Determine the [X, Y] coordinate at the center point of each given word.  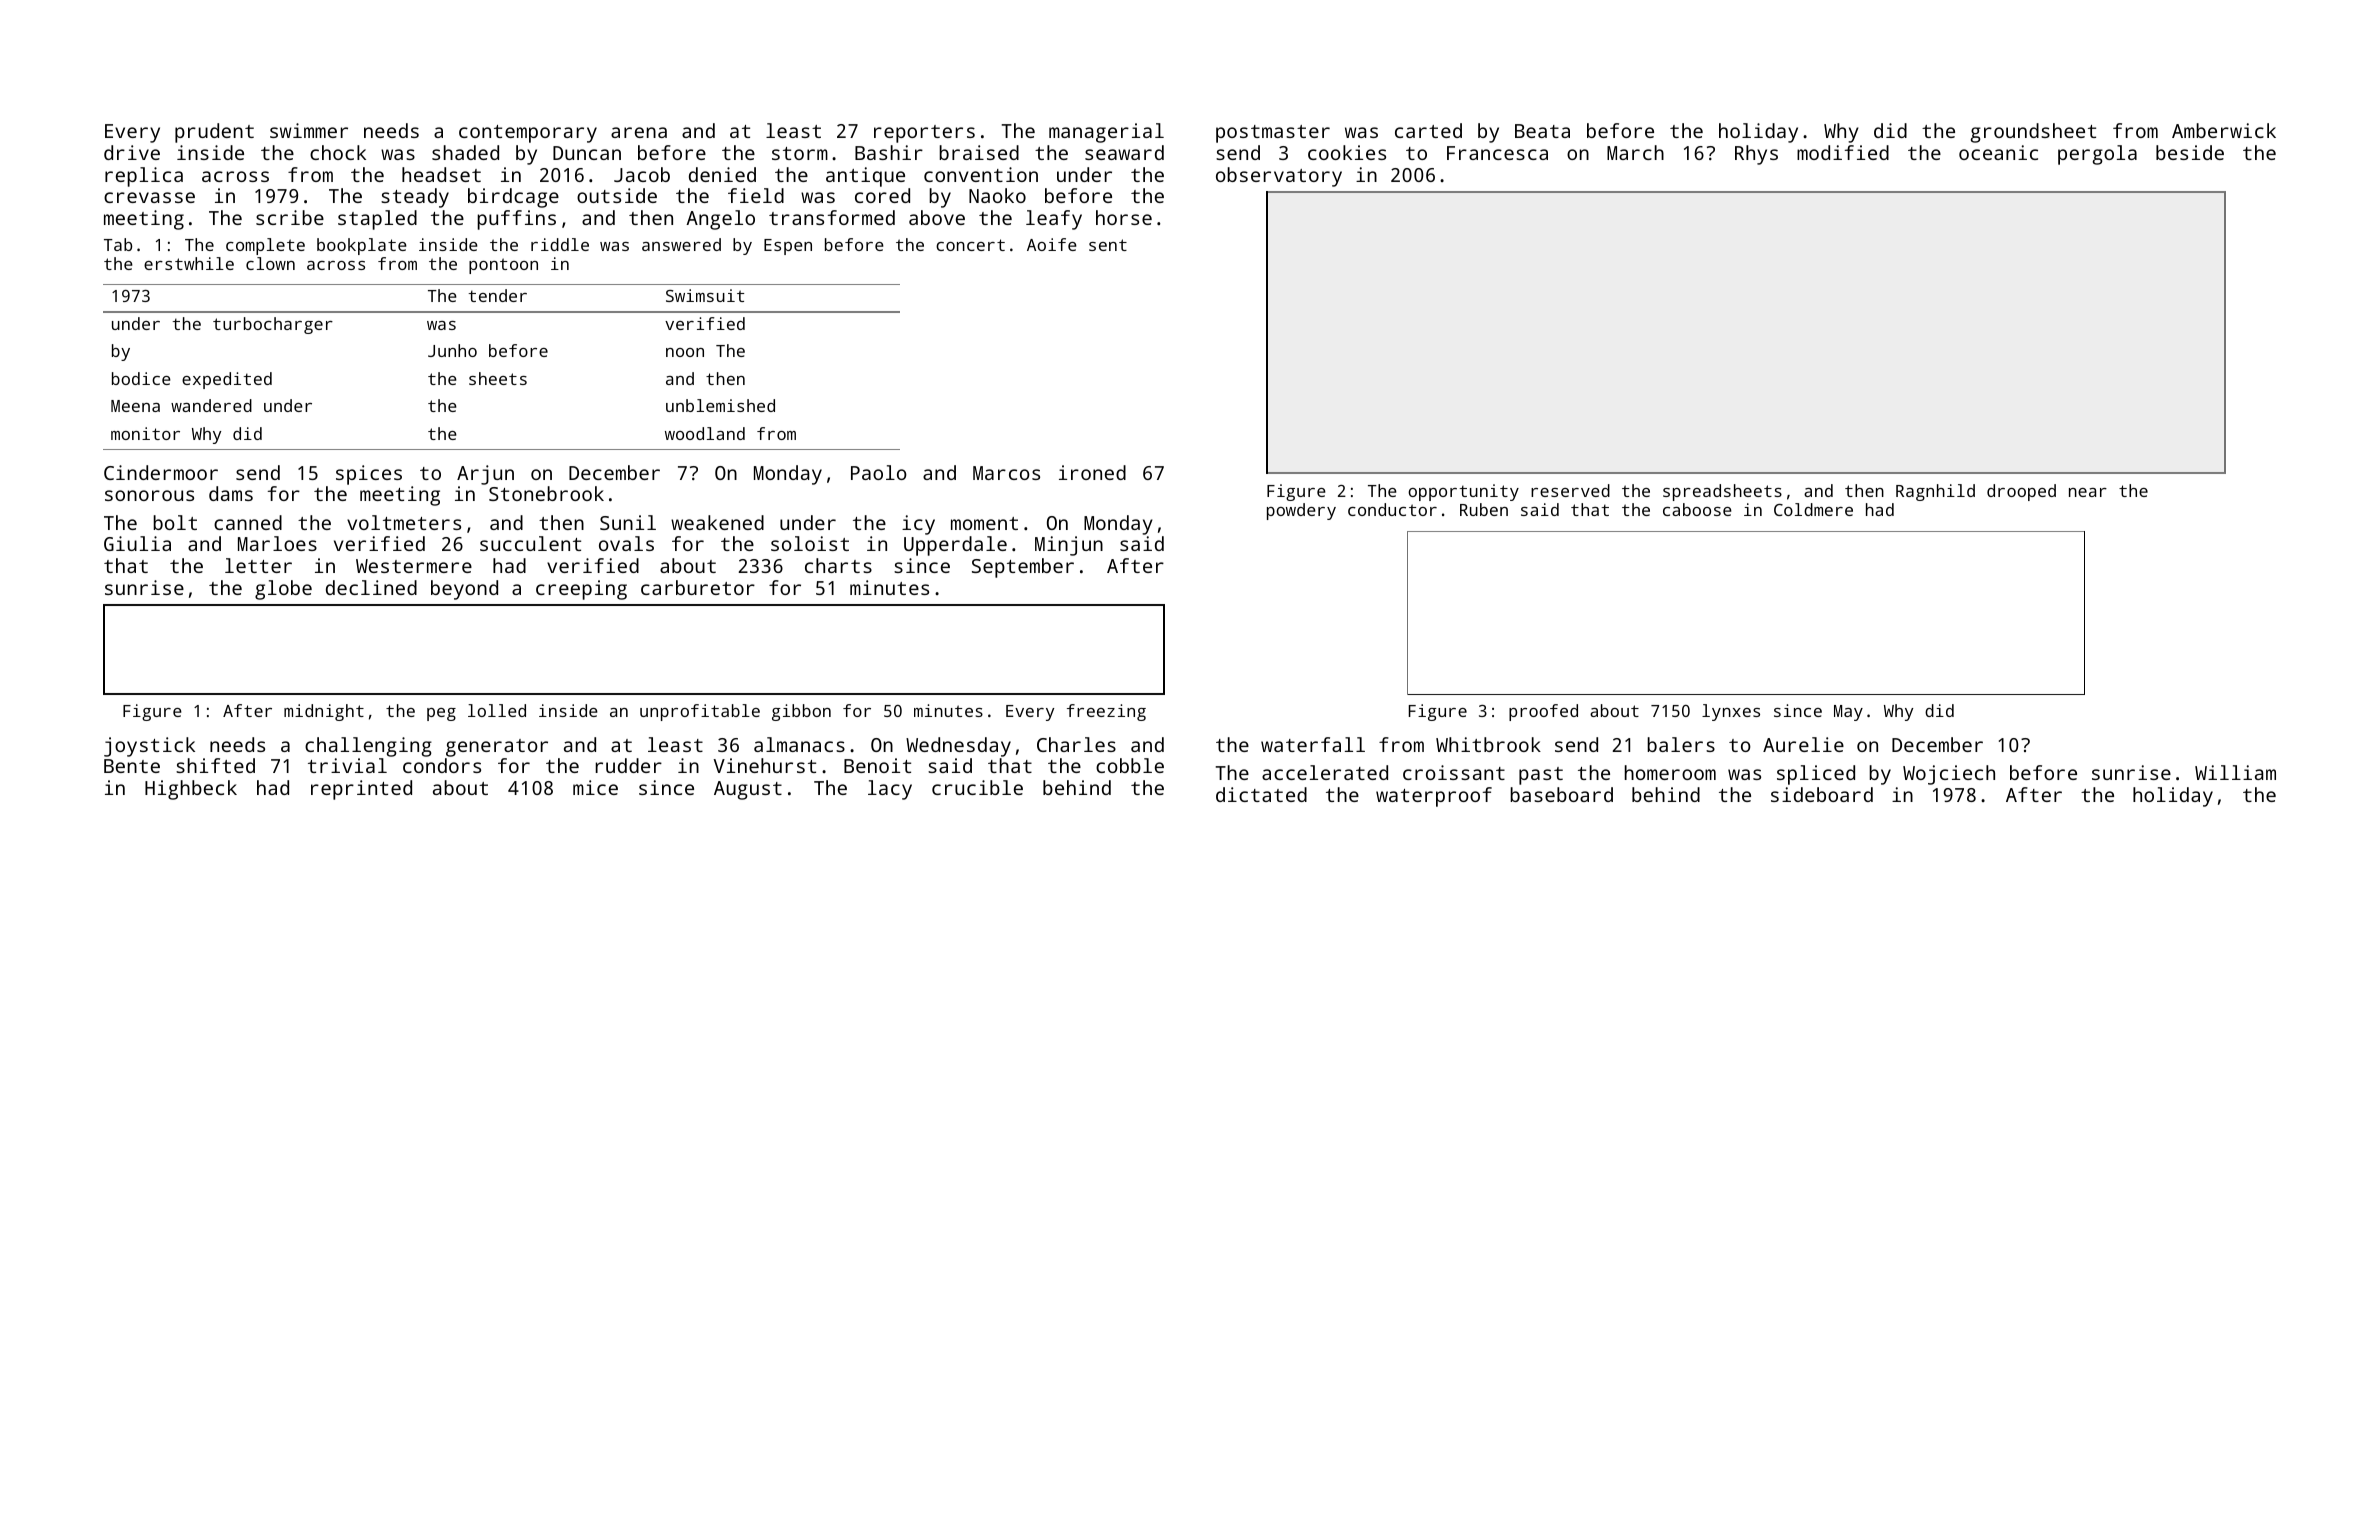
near [2088, 492]
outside [617, 195]
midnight [324, 712]
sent [1108, 245]
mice [595, 787]
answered [681, 244]
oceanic [1998, 152]
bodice [141, 378]
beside [2190, 152]
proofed [1543, 712]
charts [838, 565]
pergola [2097, 155]
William [2235, 772]
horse [1124, 217]
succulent [530, 543]
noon [685, 352]
